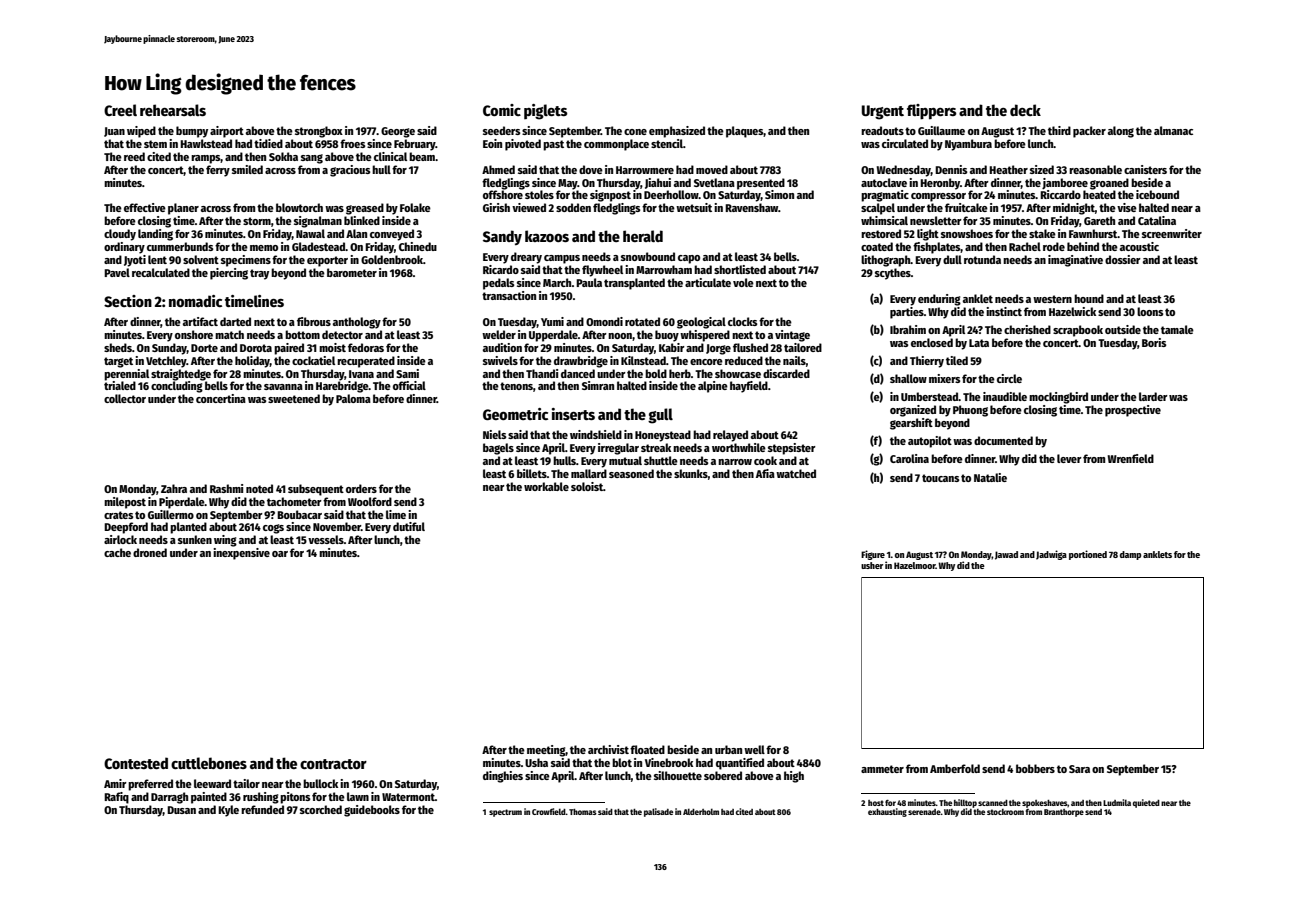 The image size is (1308, 924). Describe the element at coordinates (546, 751) in the screenshot. I see `meeting` at that location.
